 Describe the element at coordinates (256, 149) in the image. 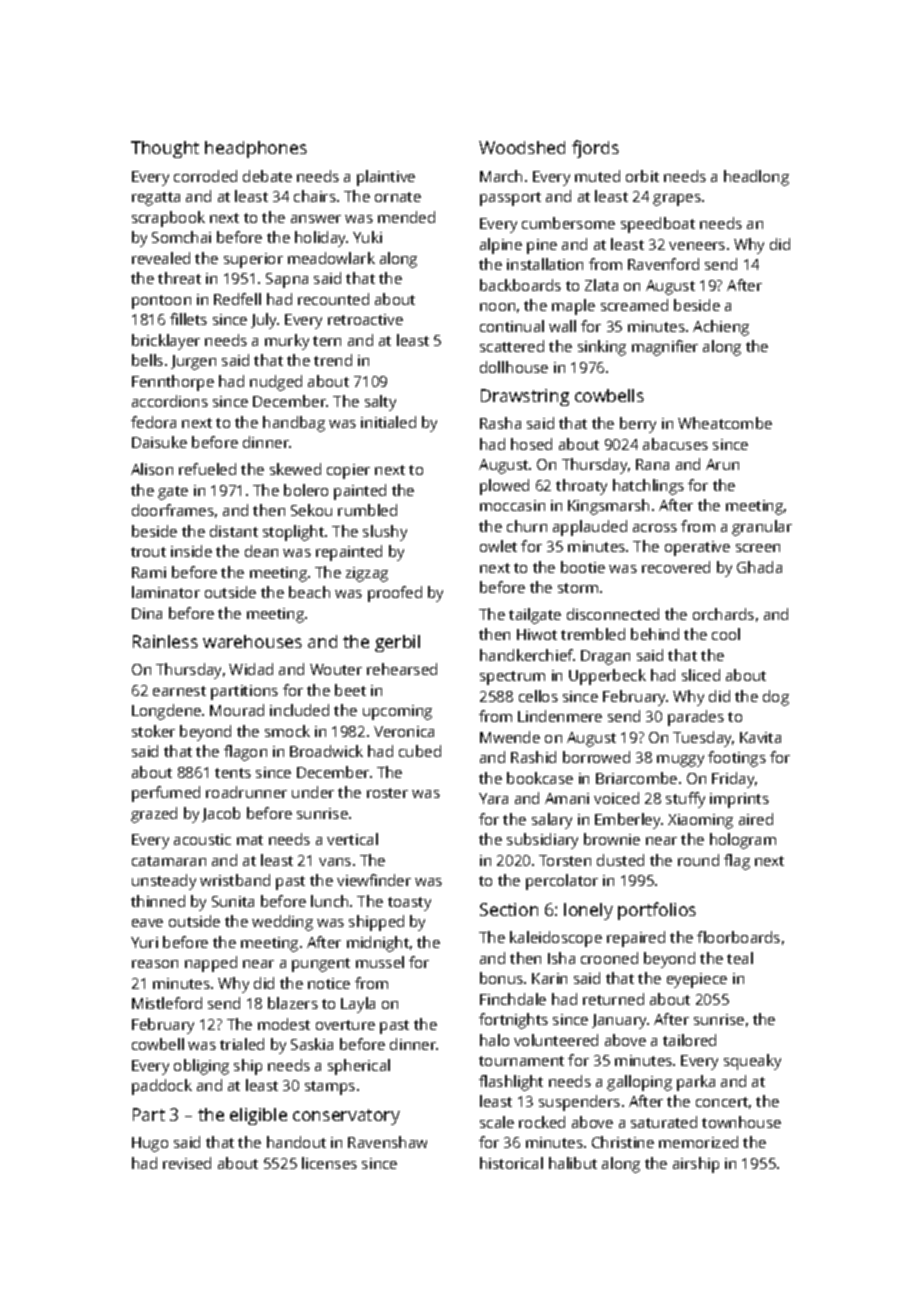

I see `headphones` at that location.
